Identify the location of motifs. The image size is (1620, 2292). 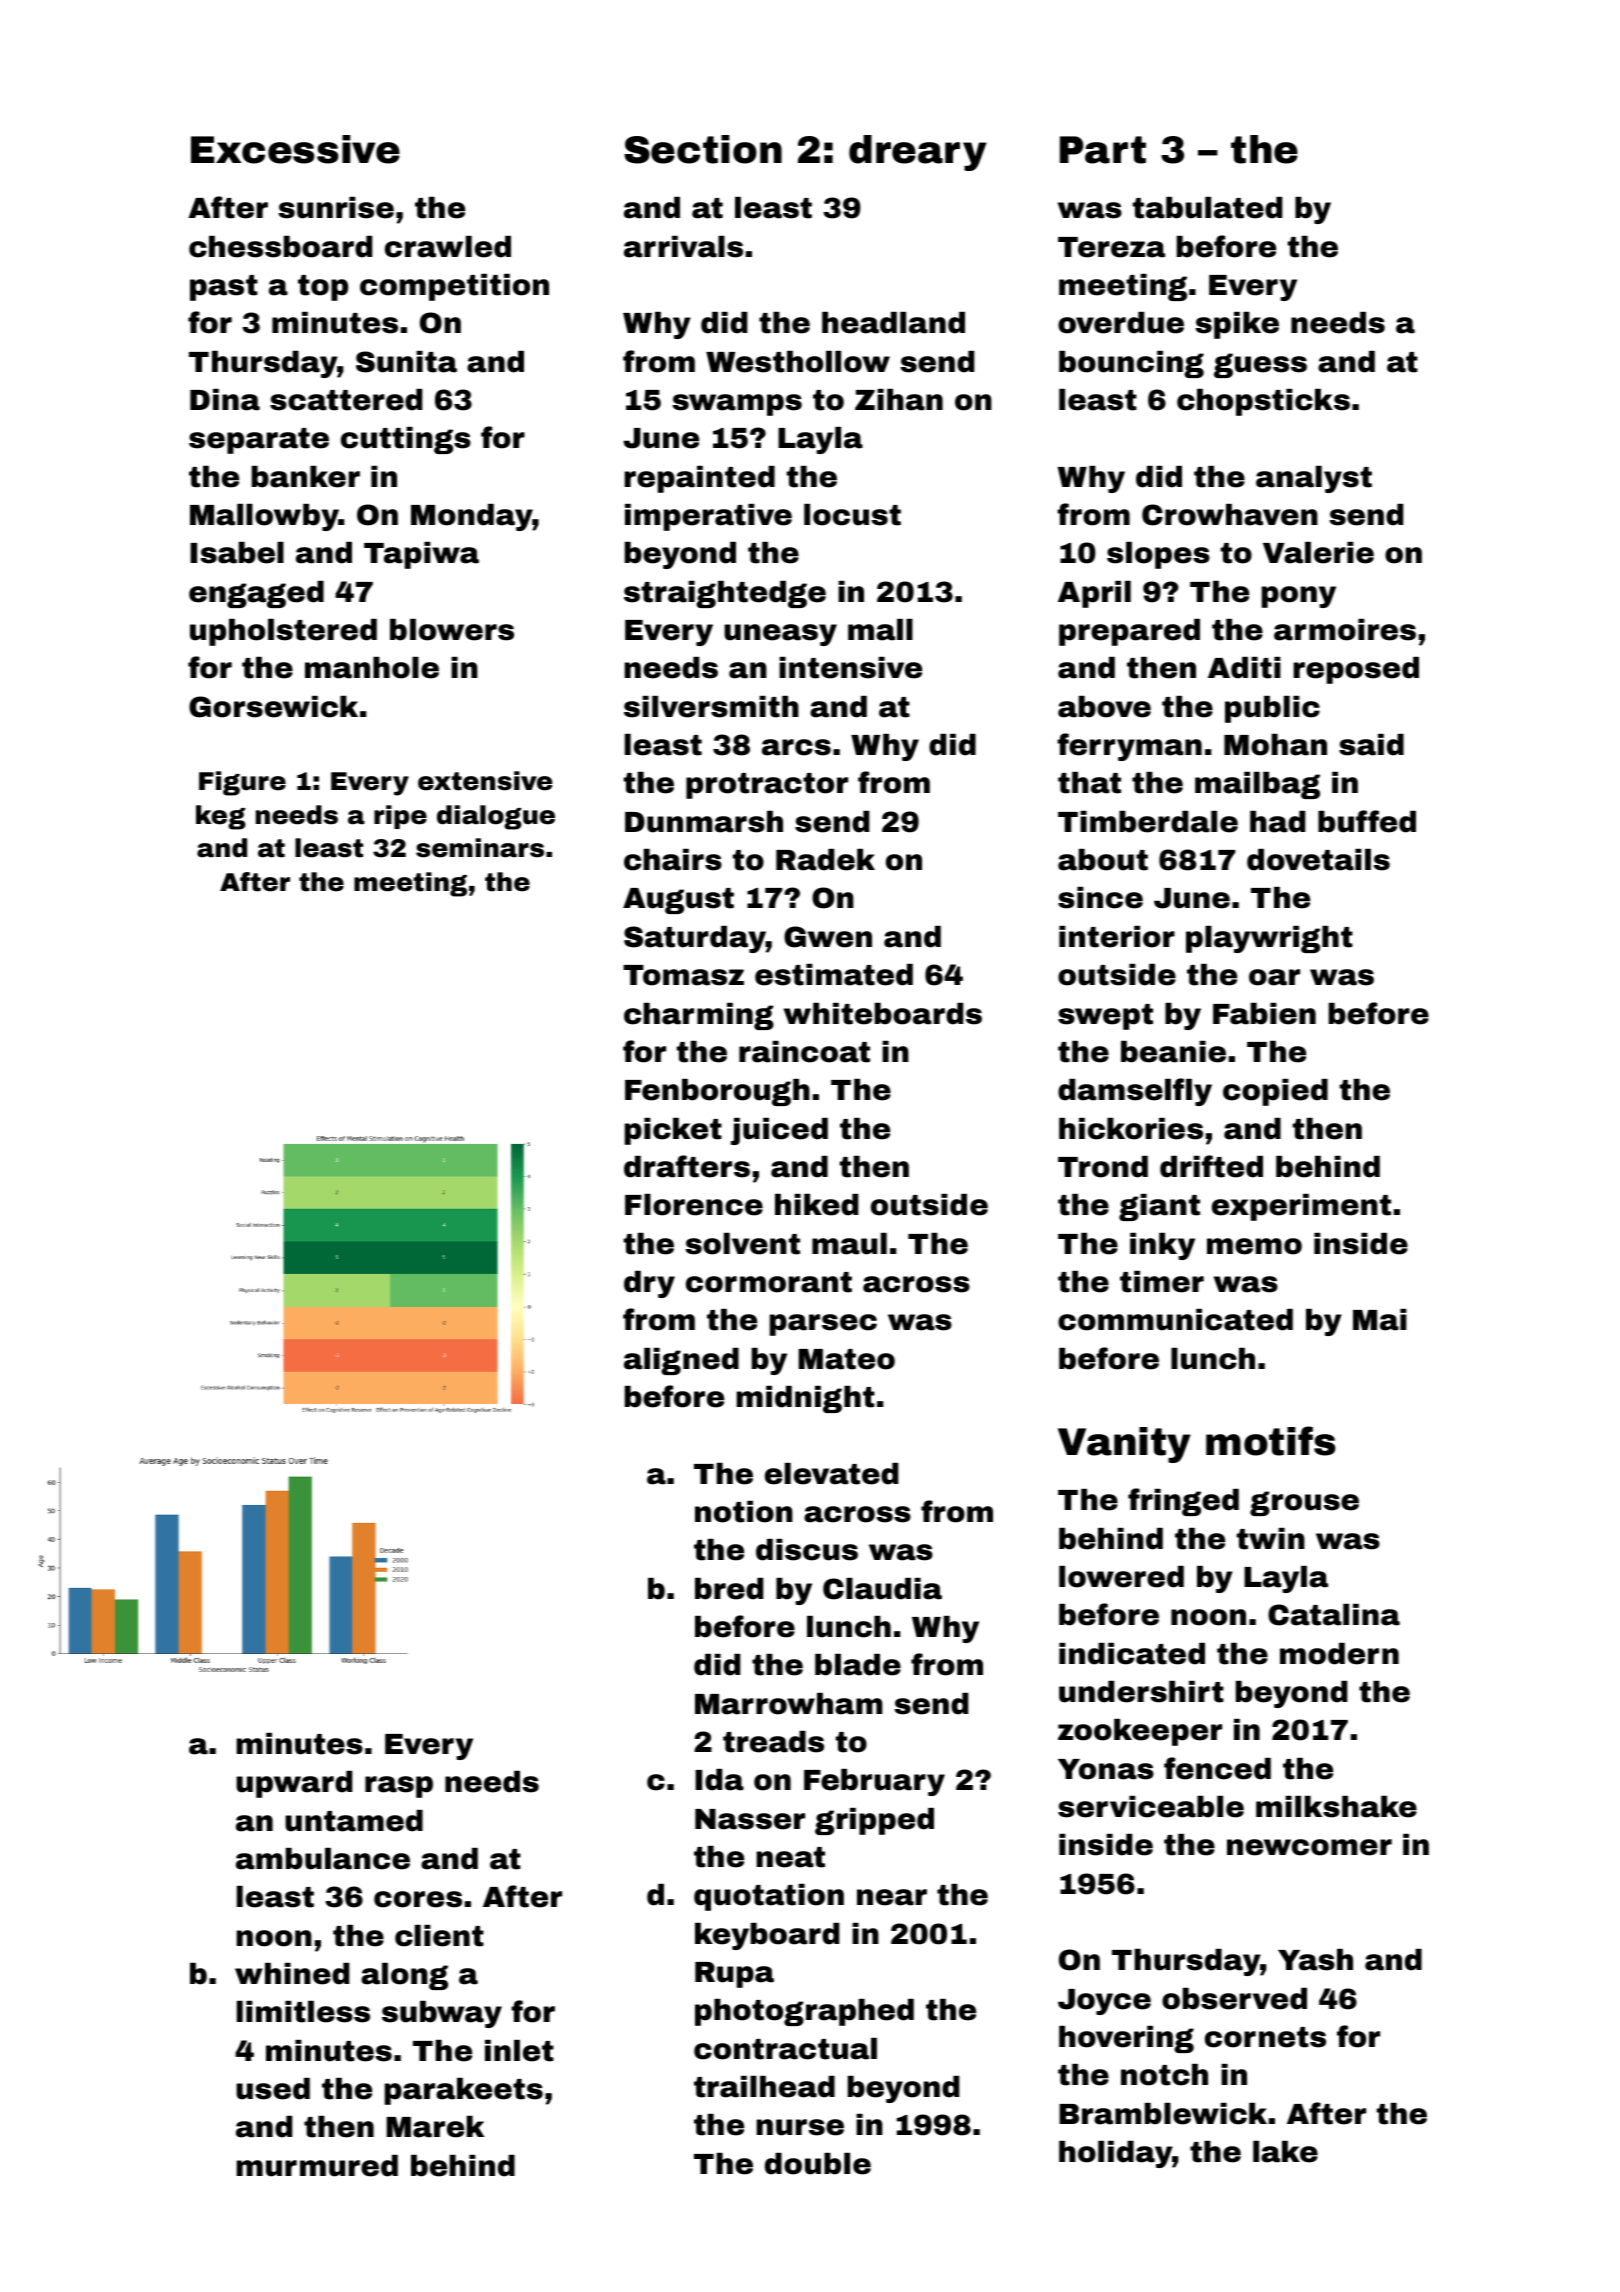
(1270, 1441).
